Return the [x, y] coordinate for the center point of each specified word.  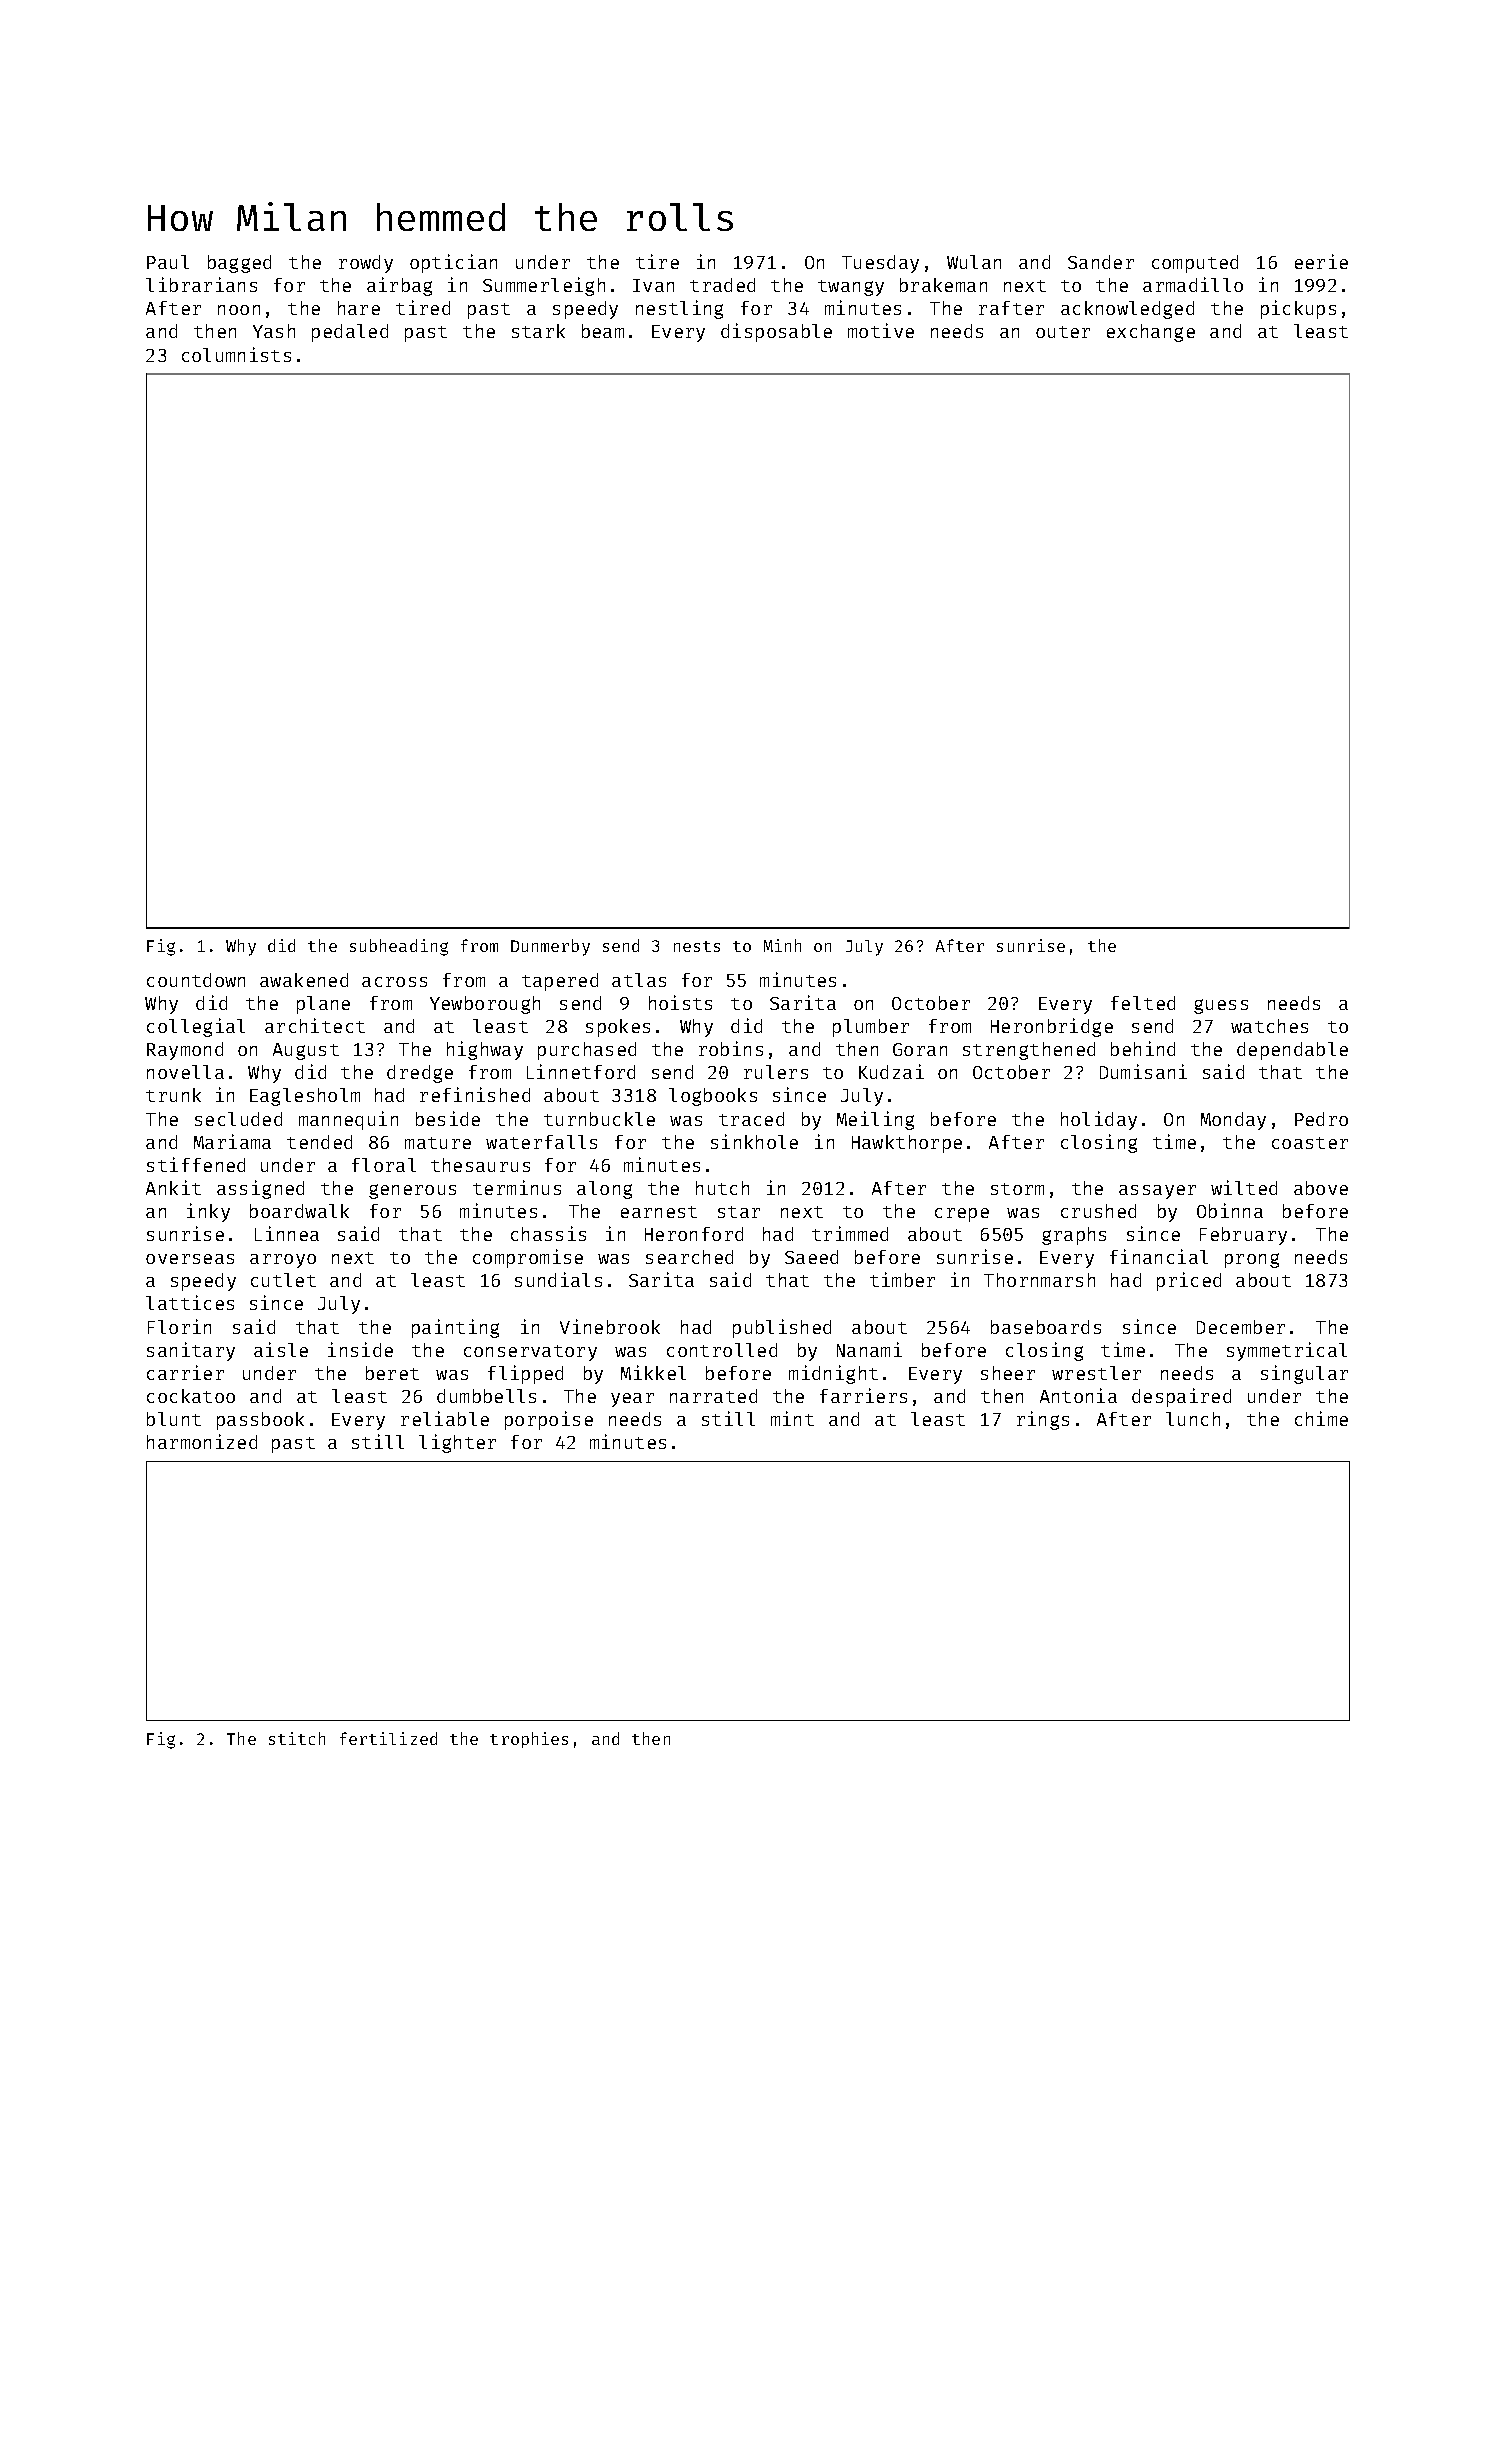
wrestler [1096, 1373]
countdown [196, 980]
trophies [529, 1740]
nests [697, 946]
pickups [1298, 309]
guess [1221, 1006]
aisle [281, 1349]
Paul [168, 262]
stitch [297, 1738]
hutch [722, 1188]
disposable [776, 332]
